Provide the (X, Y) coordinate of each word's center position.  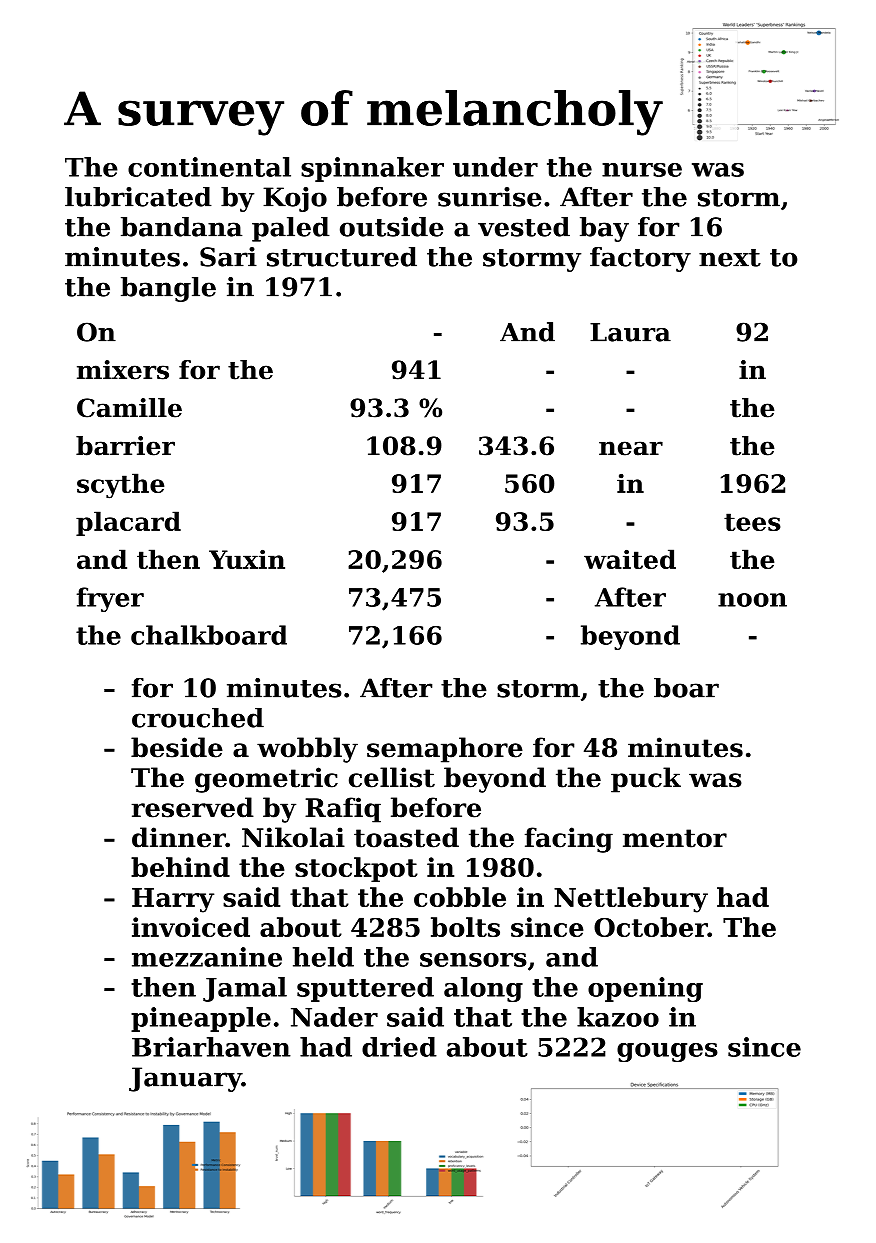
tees (752, 522)
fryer (110, 599)
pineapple (201, 1019)
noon (752, 600)
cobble (460, 897)
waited (630, 559)
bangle (168, 289)
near (631, 448)
